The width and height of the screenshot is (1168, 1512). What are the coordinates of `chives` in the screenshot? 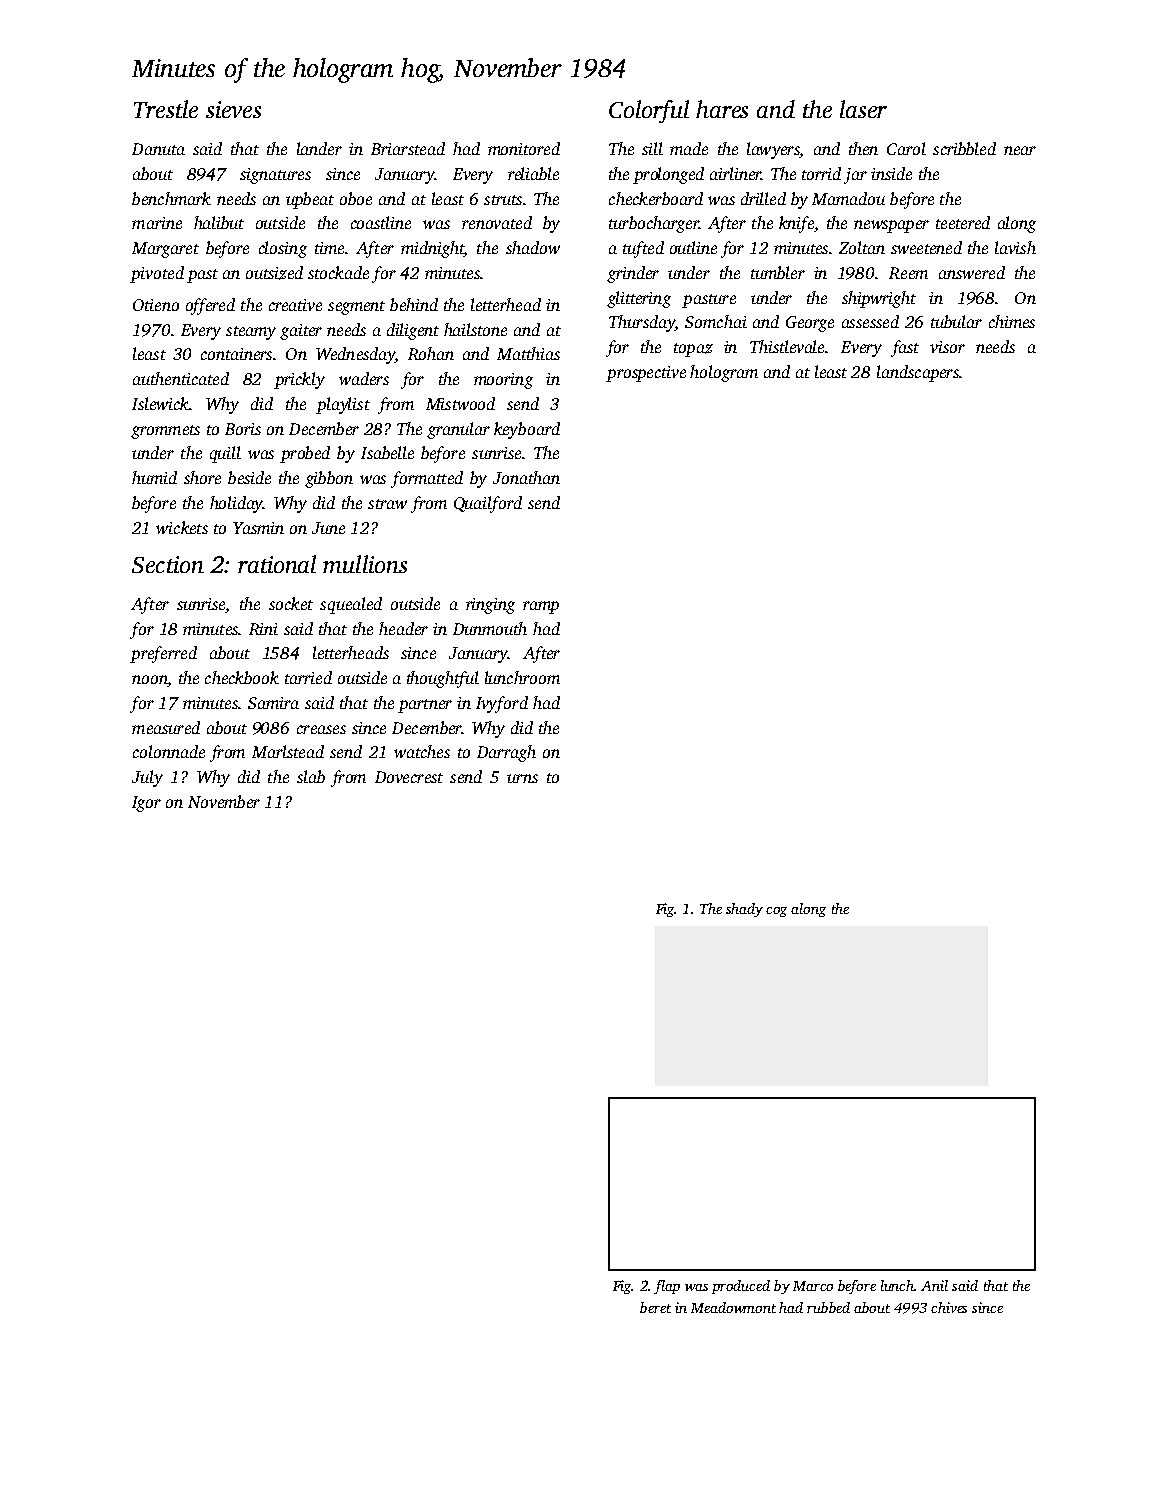 It's located at (949, 1307).
